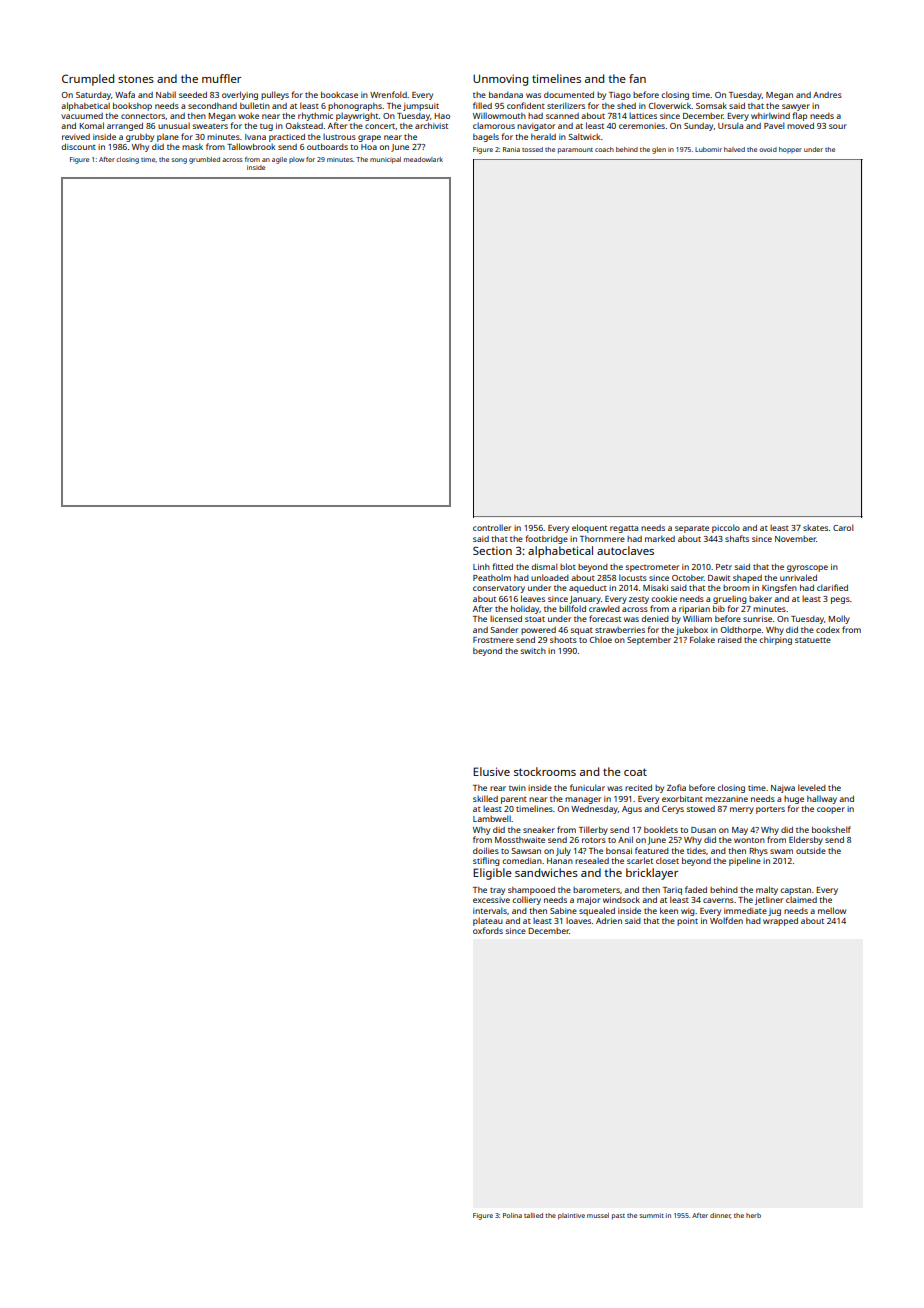 The image size is (924, 1308). I want to click on song, so click(179, 161).
